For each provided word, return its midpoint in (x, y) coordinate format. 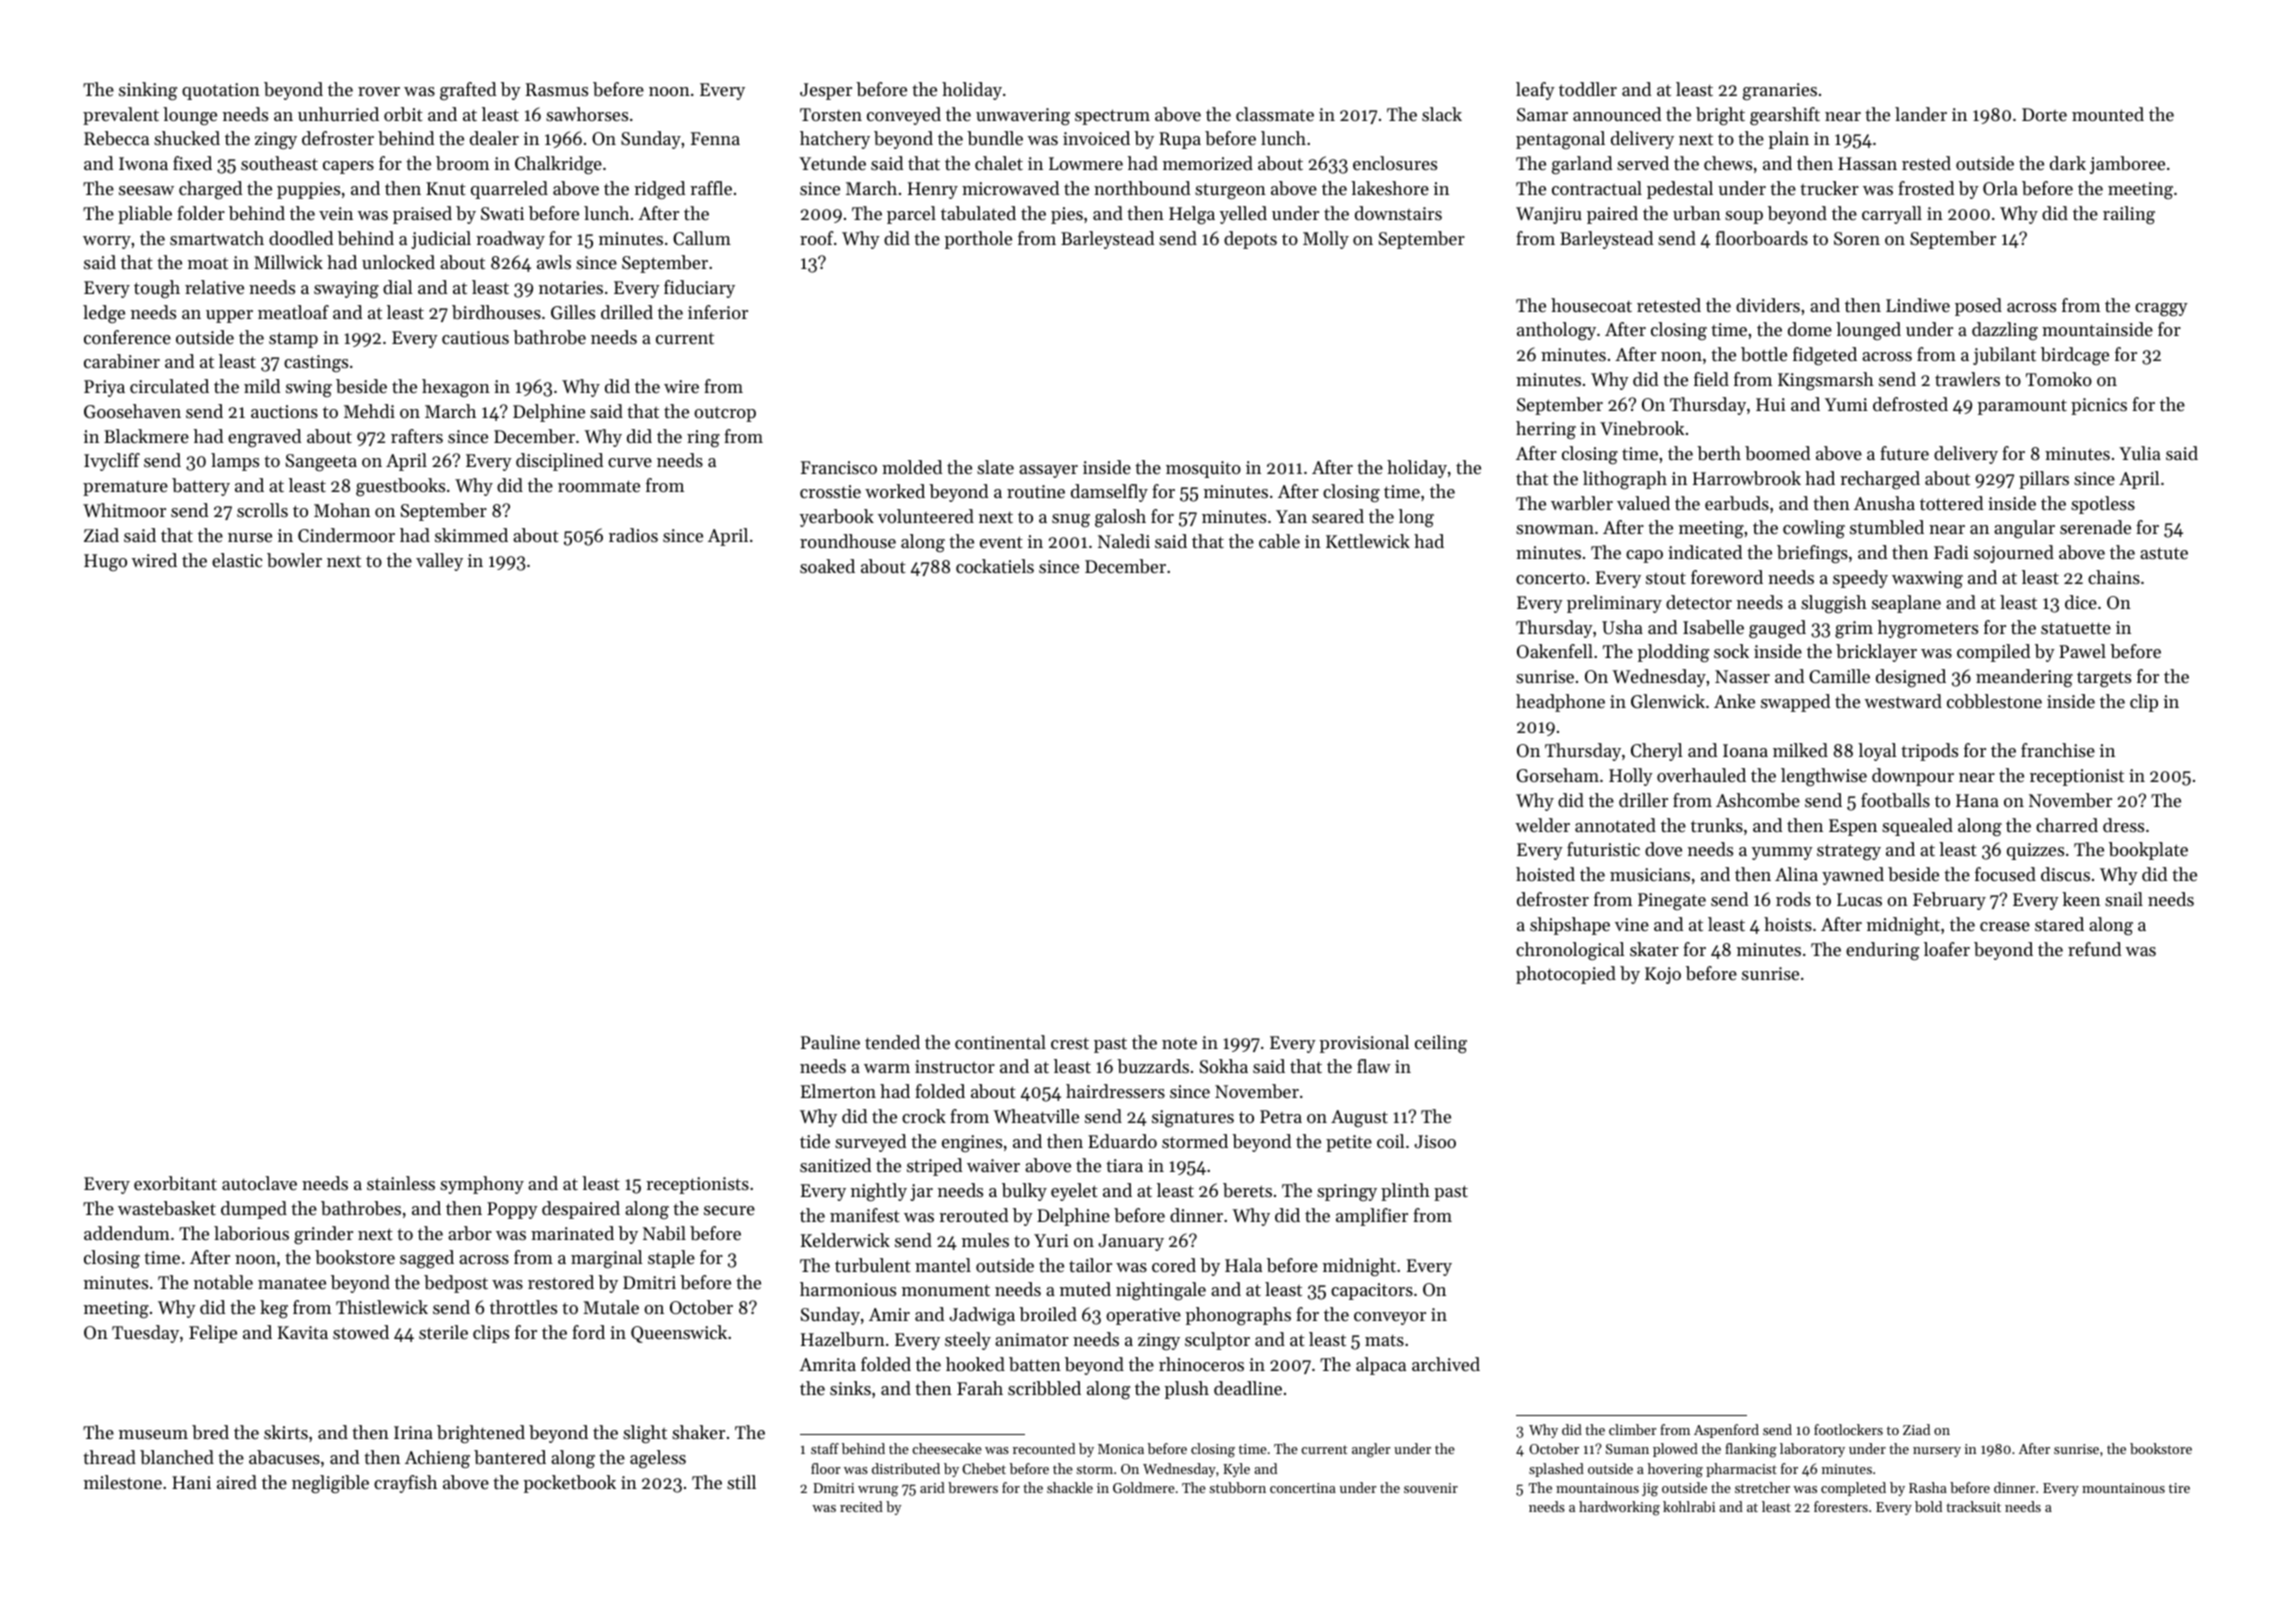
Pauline (830, 1042)
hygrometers (1928, 629)
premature (125, 488)
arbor (470, 1233)
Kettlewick (1368, 541)
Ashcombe (1758, 800)
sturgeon (1230, 191)
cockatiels (995, 566)
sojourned (2014, 554)
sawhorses (587, 114)
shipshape (1570, 926)
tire (2179, 1488)
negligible (330, 1484)
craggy (2161, 309)
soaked (827, 566)
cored (1174, 1265)
